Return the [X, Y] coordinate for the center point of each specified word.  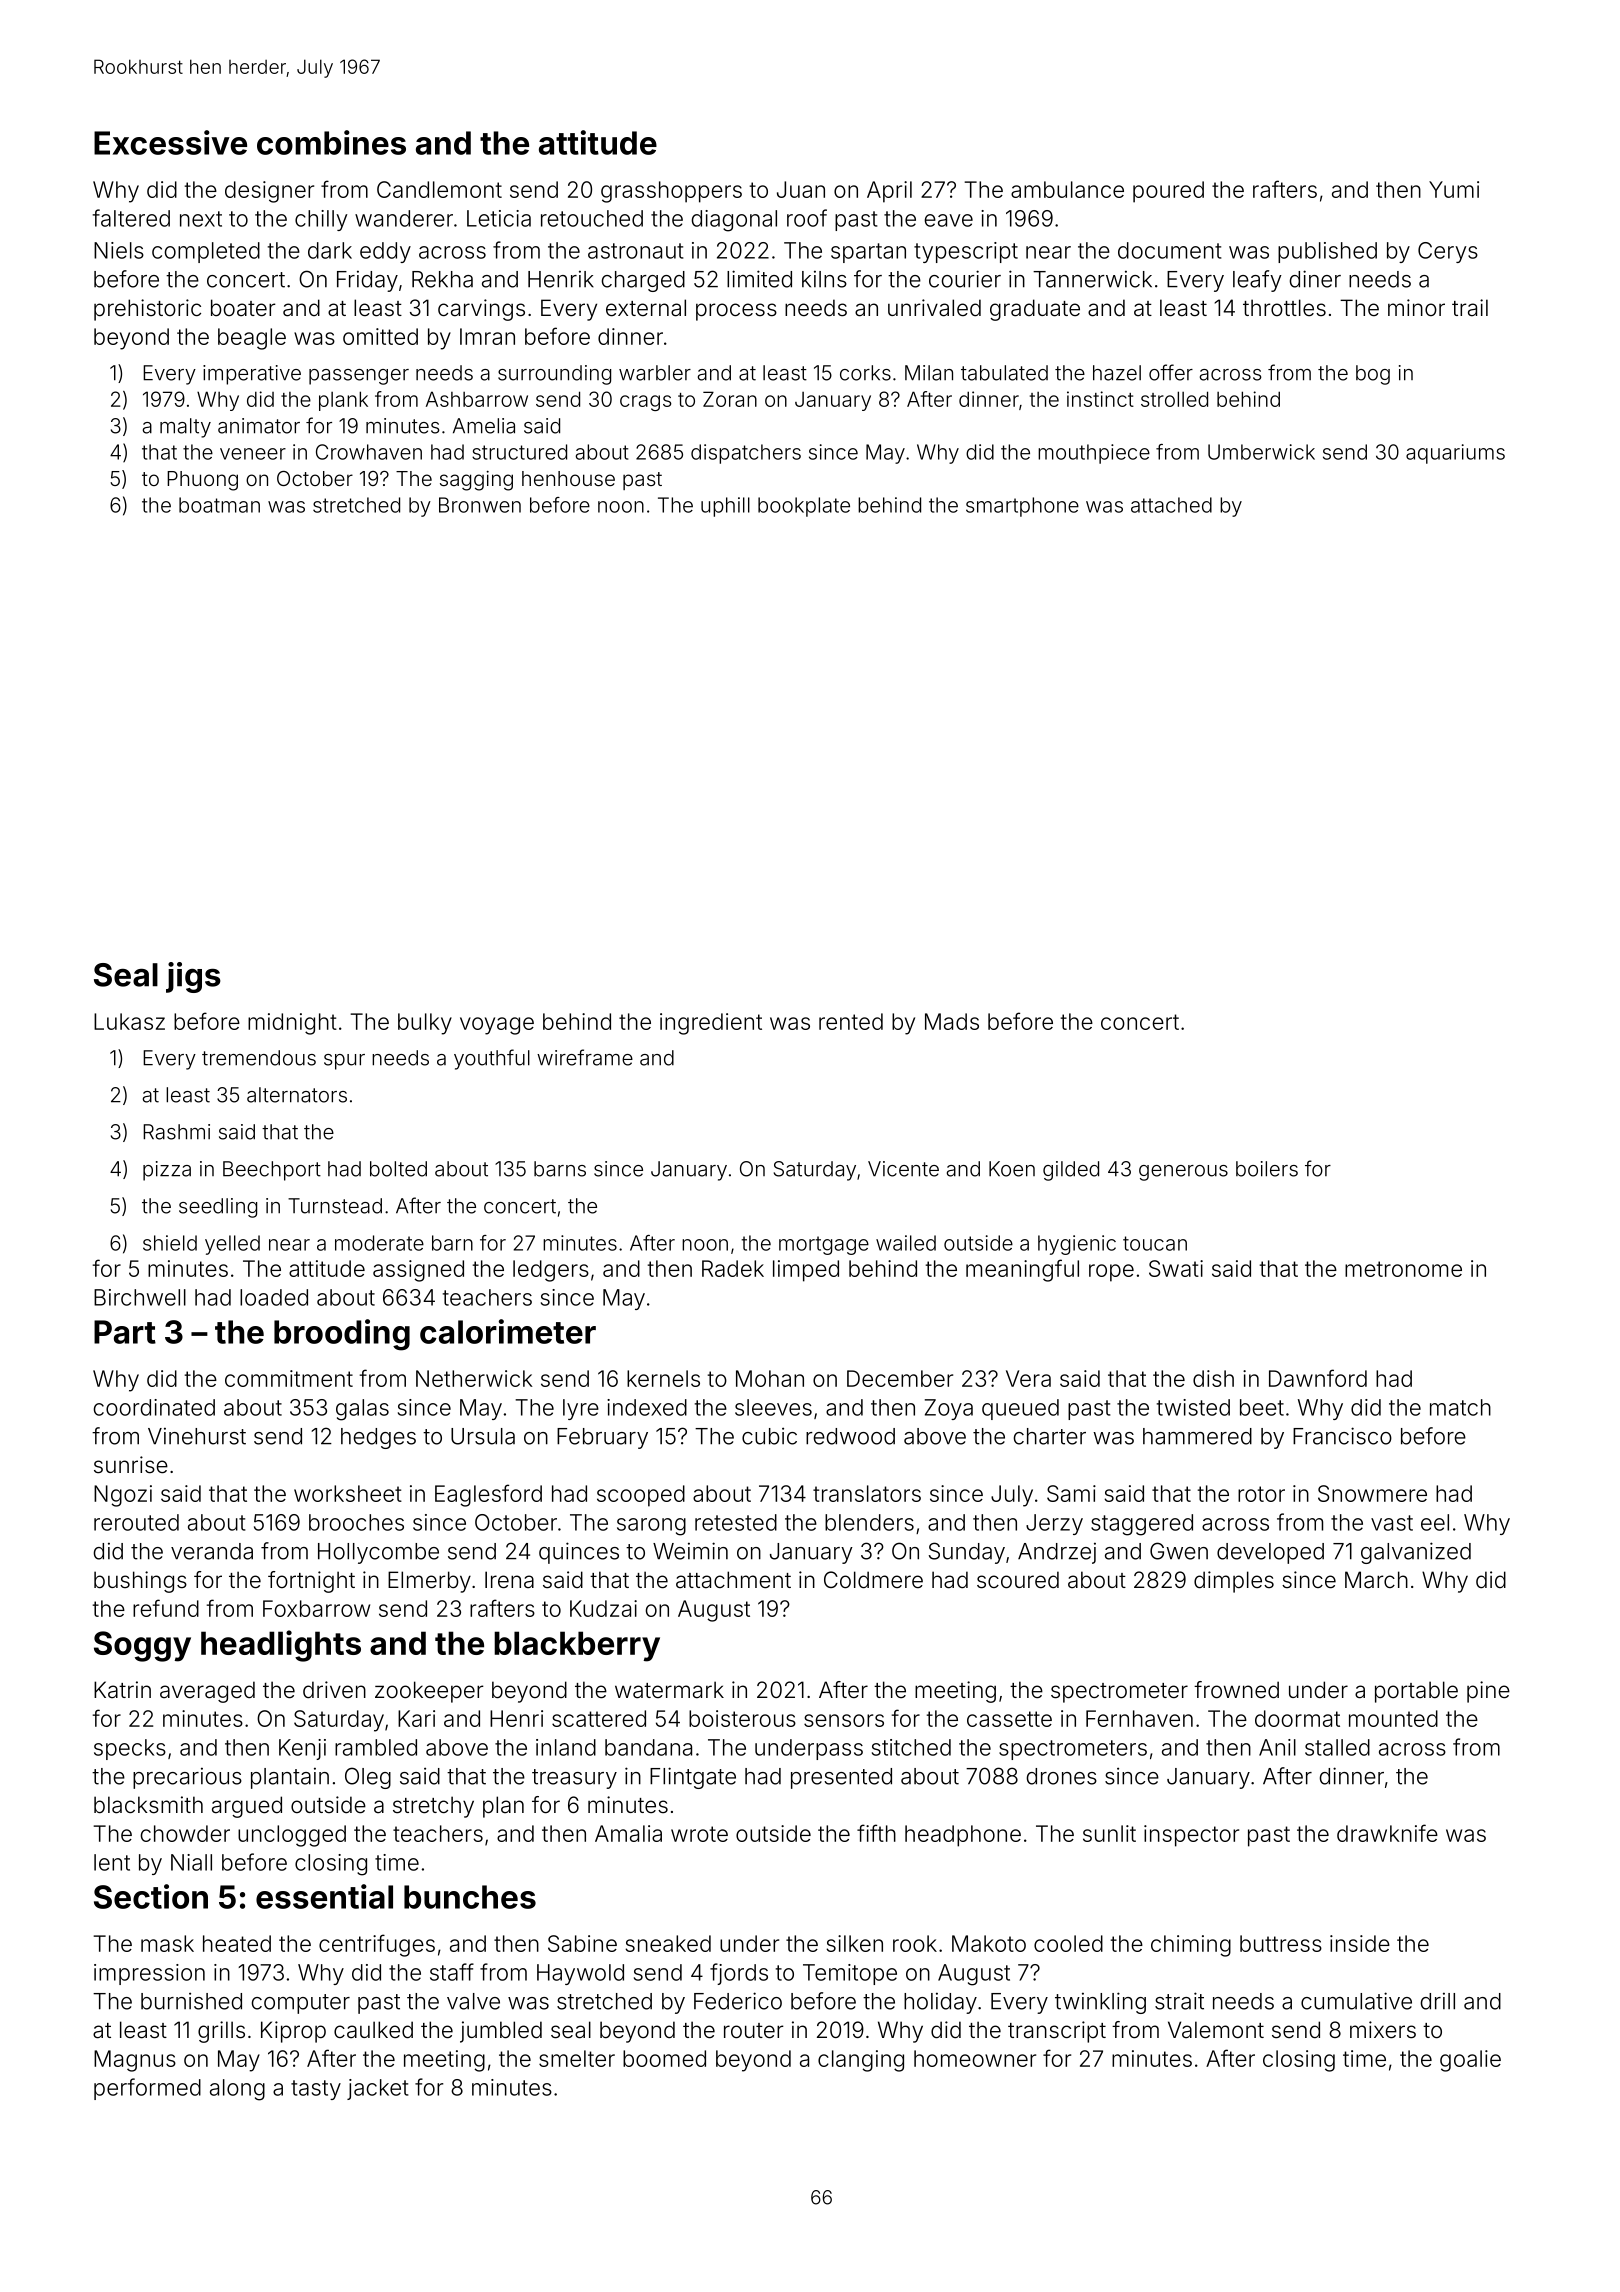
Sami [1071, 1493]
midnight [292, 1024]
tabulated [1004, 373]
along [237, 2090]
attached [1171, 505]
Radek [733, 1268]
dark [330, 250]
